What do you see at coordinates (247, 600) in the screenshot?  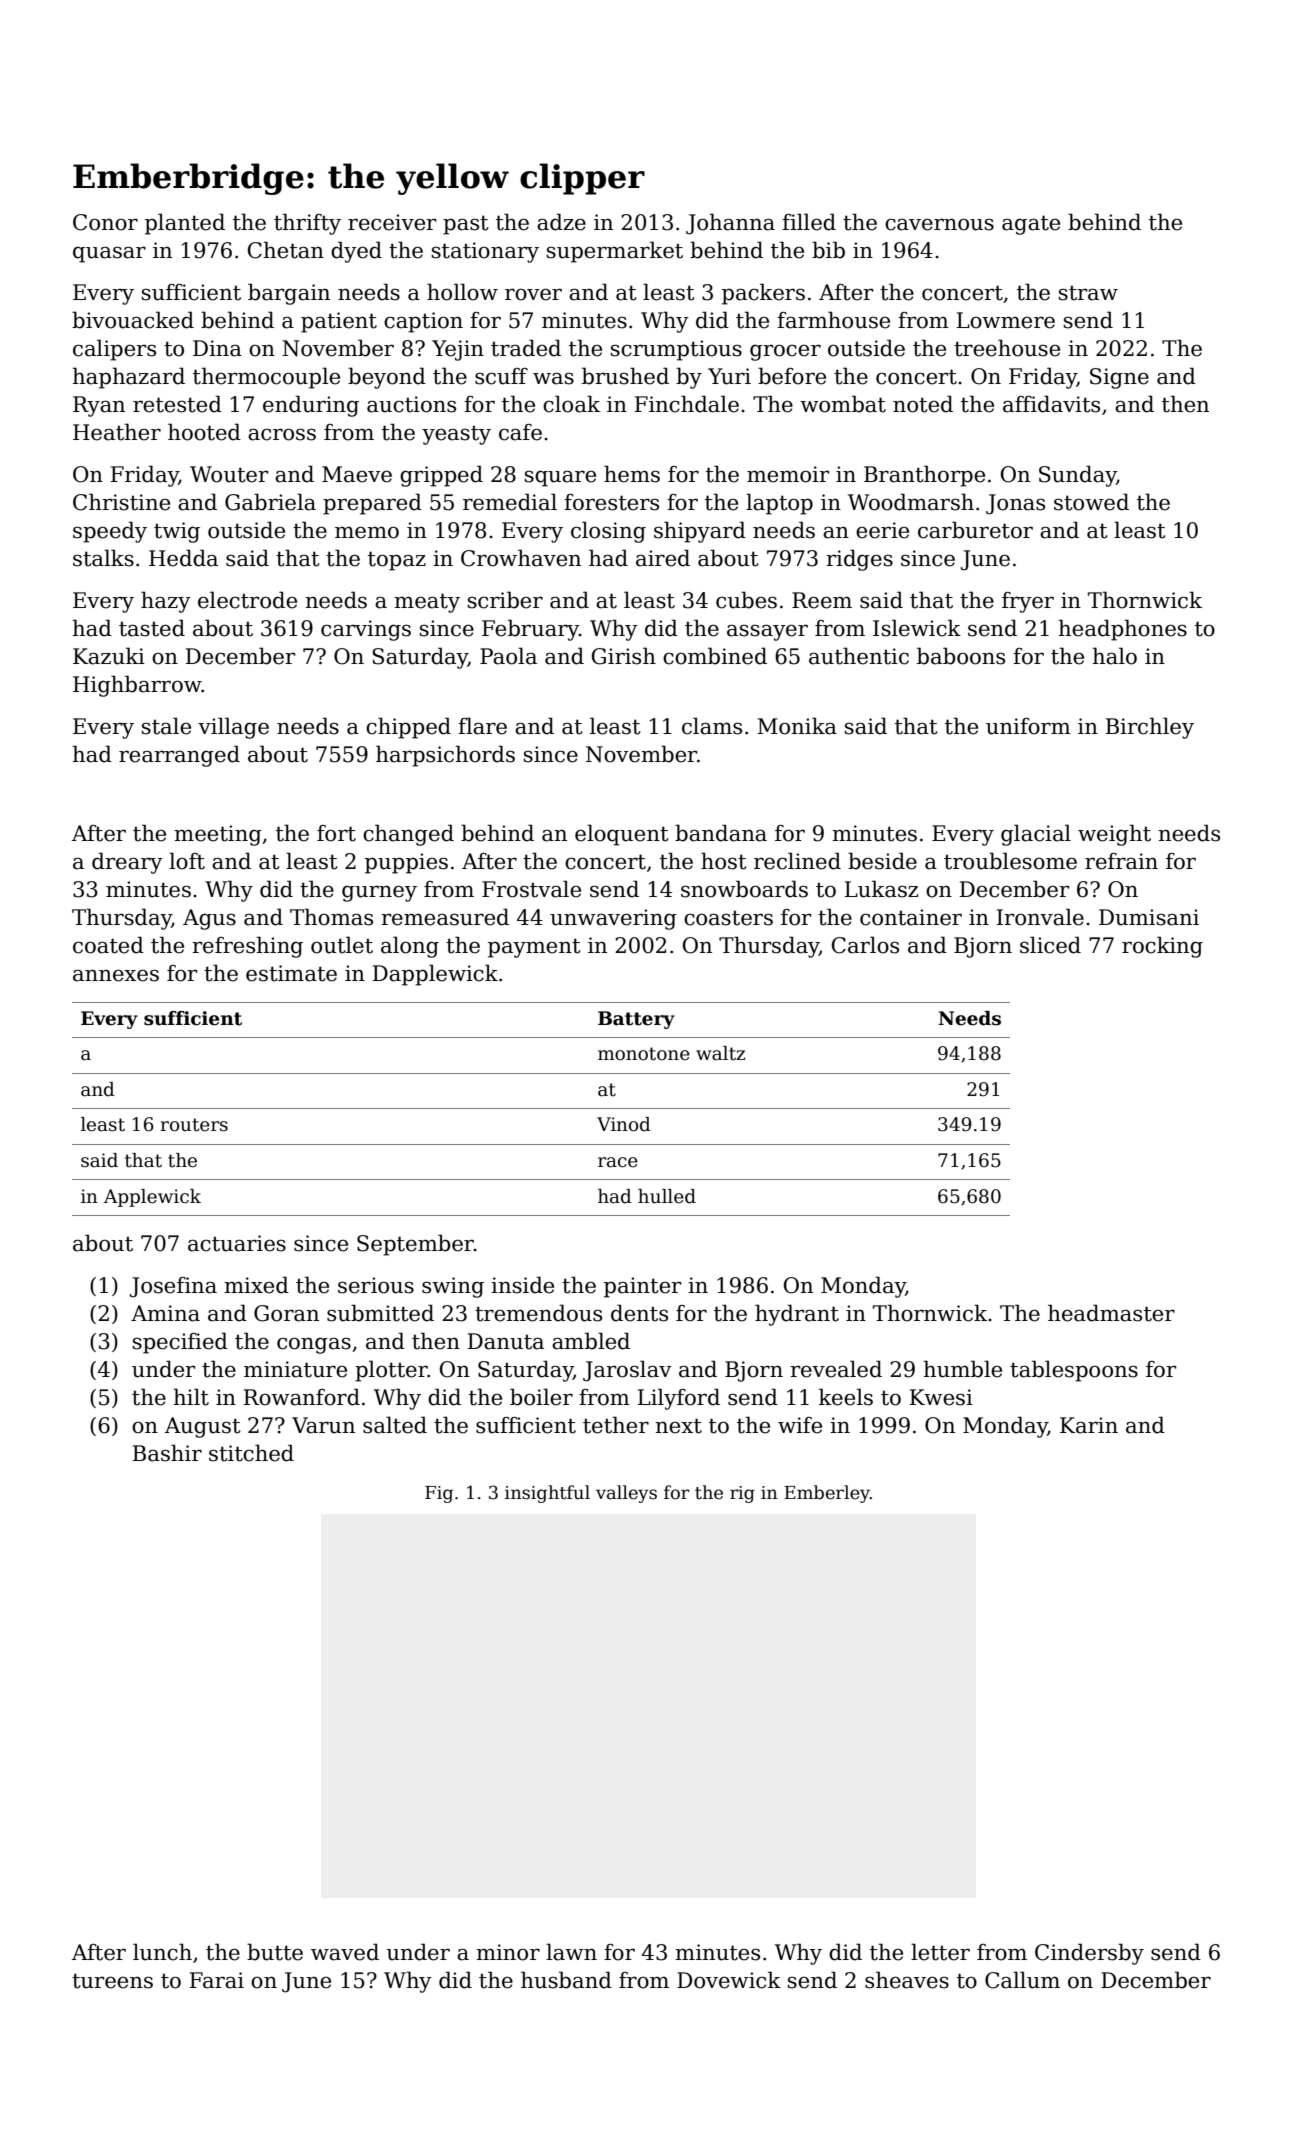 I see `electrode` at bounding box center [247, 600].
